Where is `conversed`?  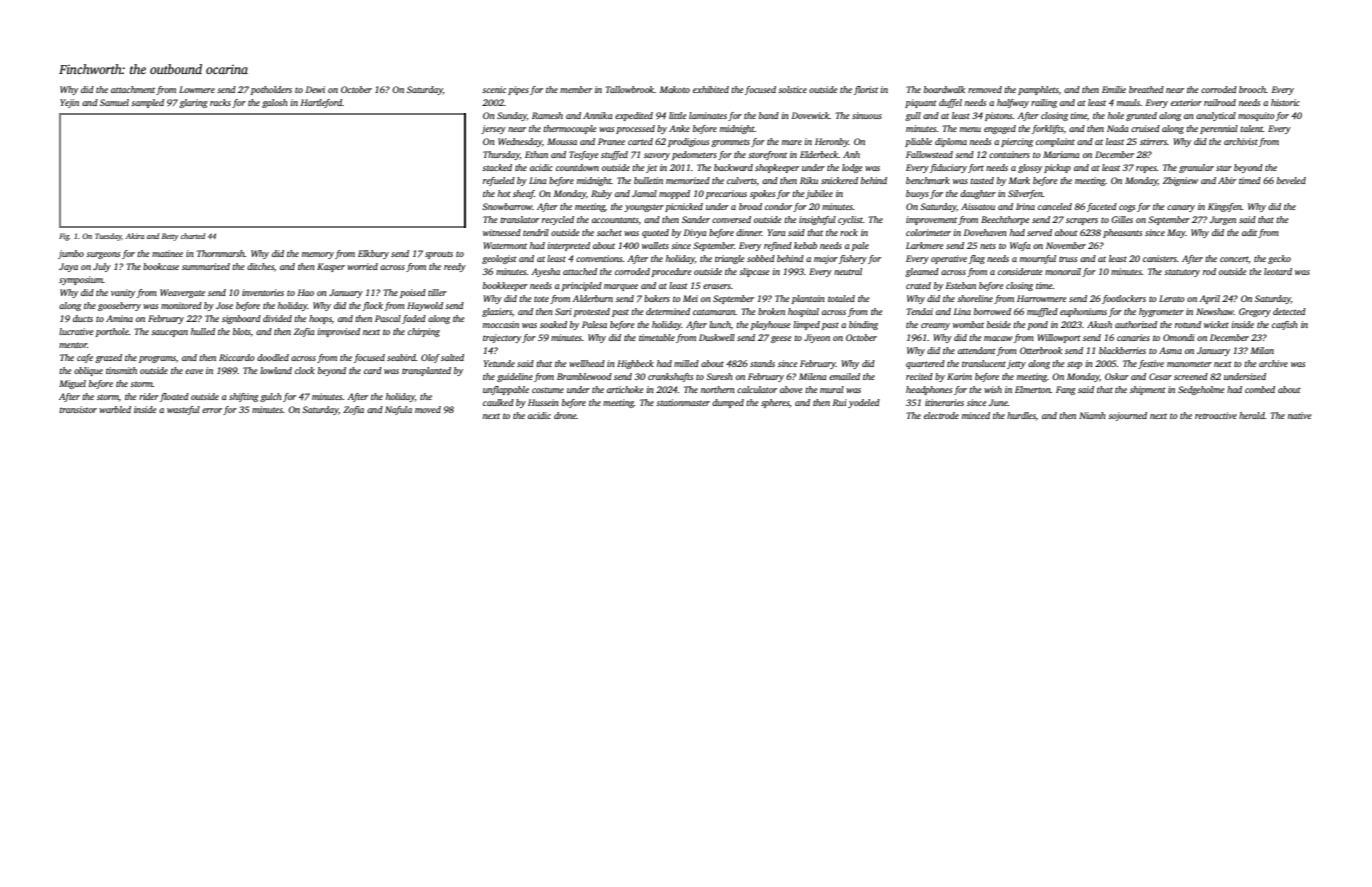
conversed is located at coordinates (731, 219).
